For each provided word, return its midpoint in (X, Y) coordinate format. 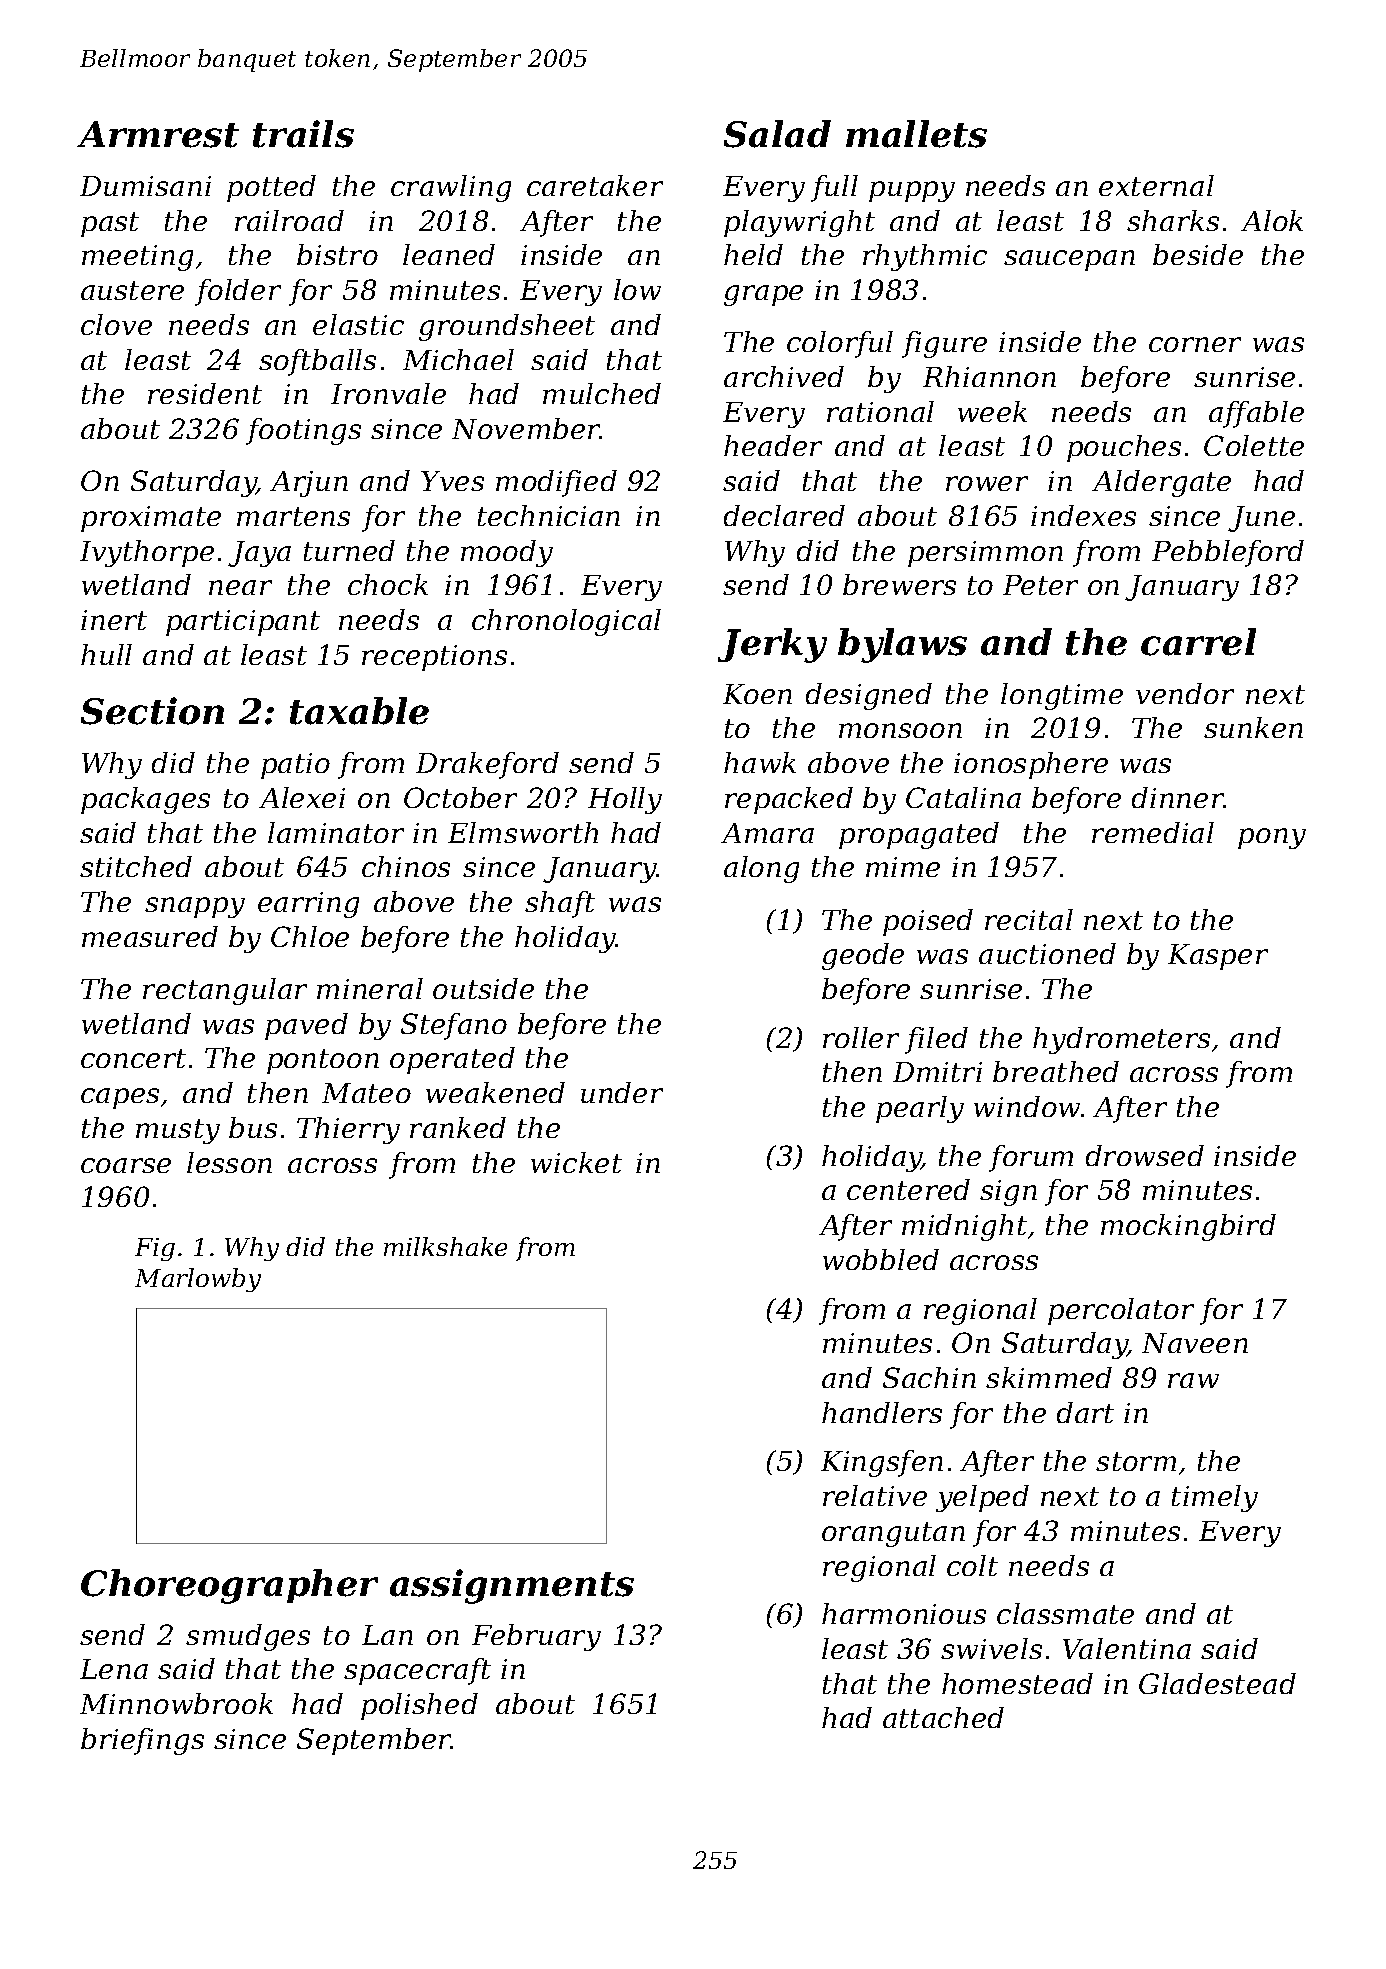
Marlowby (198, 1280)
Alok (1272, 220)
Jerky (772, 645)
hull (106, 654)
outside (483, 988)
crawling (451, 188)
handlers (882, 1412)
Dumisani (145, 186)
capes (120, 1098)
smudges (248, 1637)
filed (936, 1040)
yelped (982, 1498)
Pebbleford (1228, 553)
